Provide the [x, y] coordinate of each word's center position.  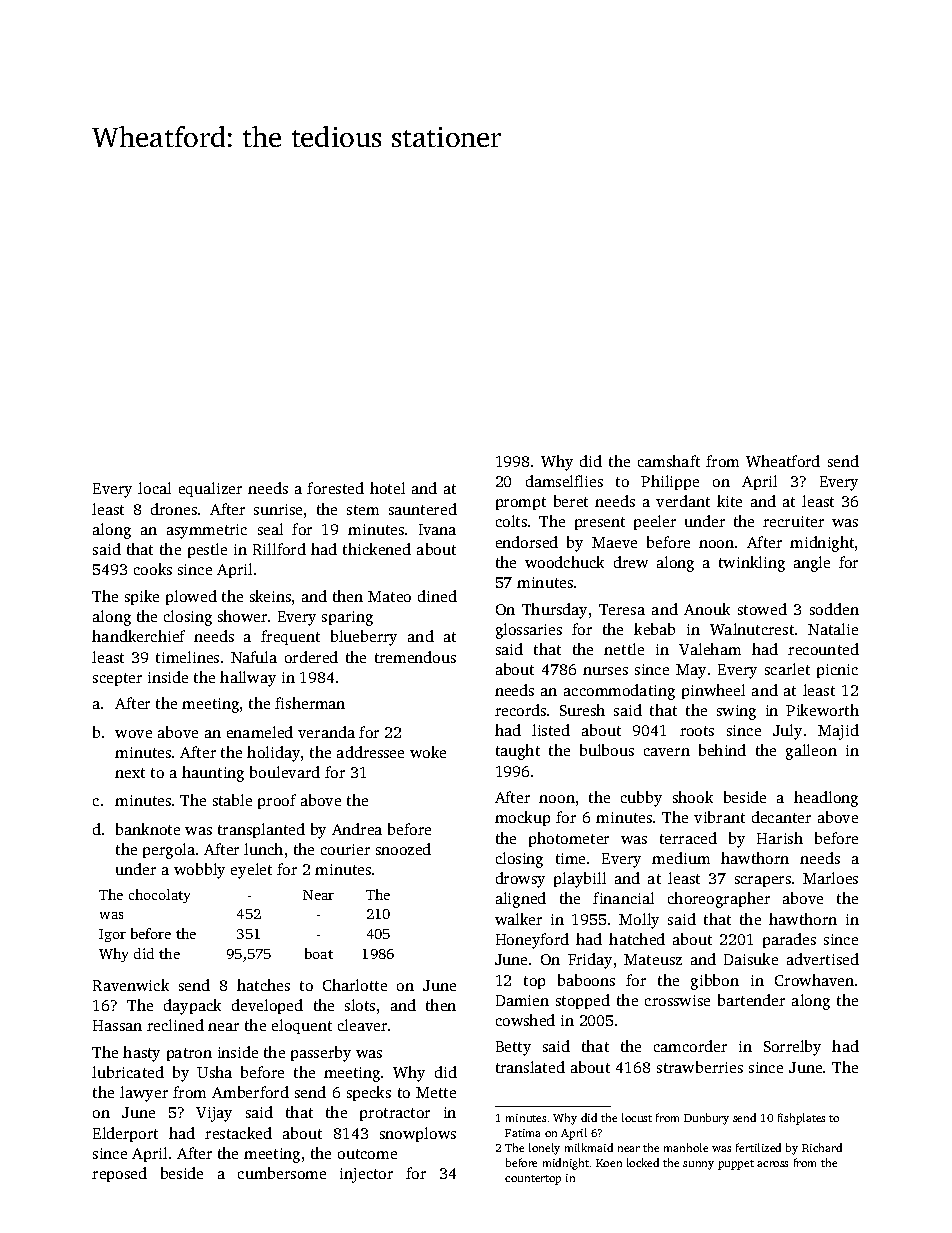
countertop [533, 1180]
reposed [119, 1174]
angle [812, 564]
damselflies [564, 481]
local [154, 488]
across [772, 1164]
